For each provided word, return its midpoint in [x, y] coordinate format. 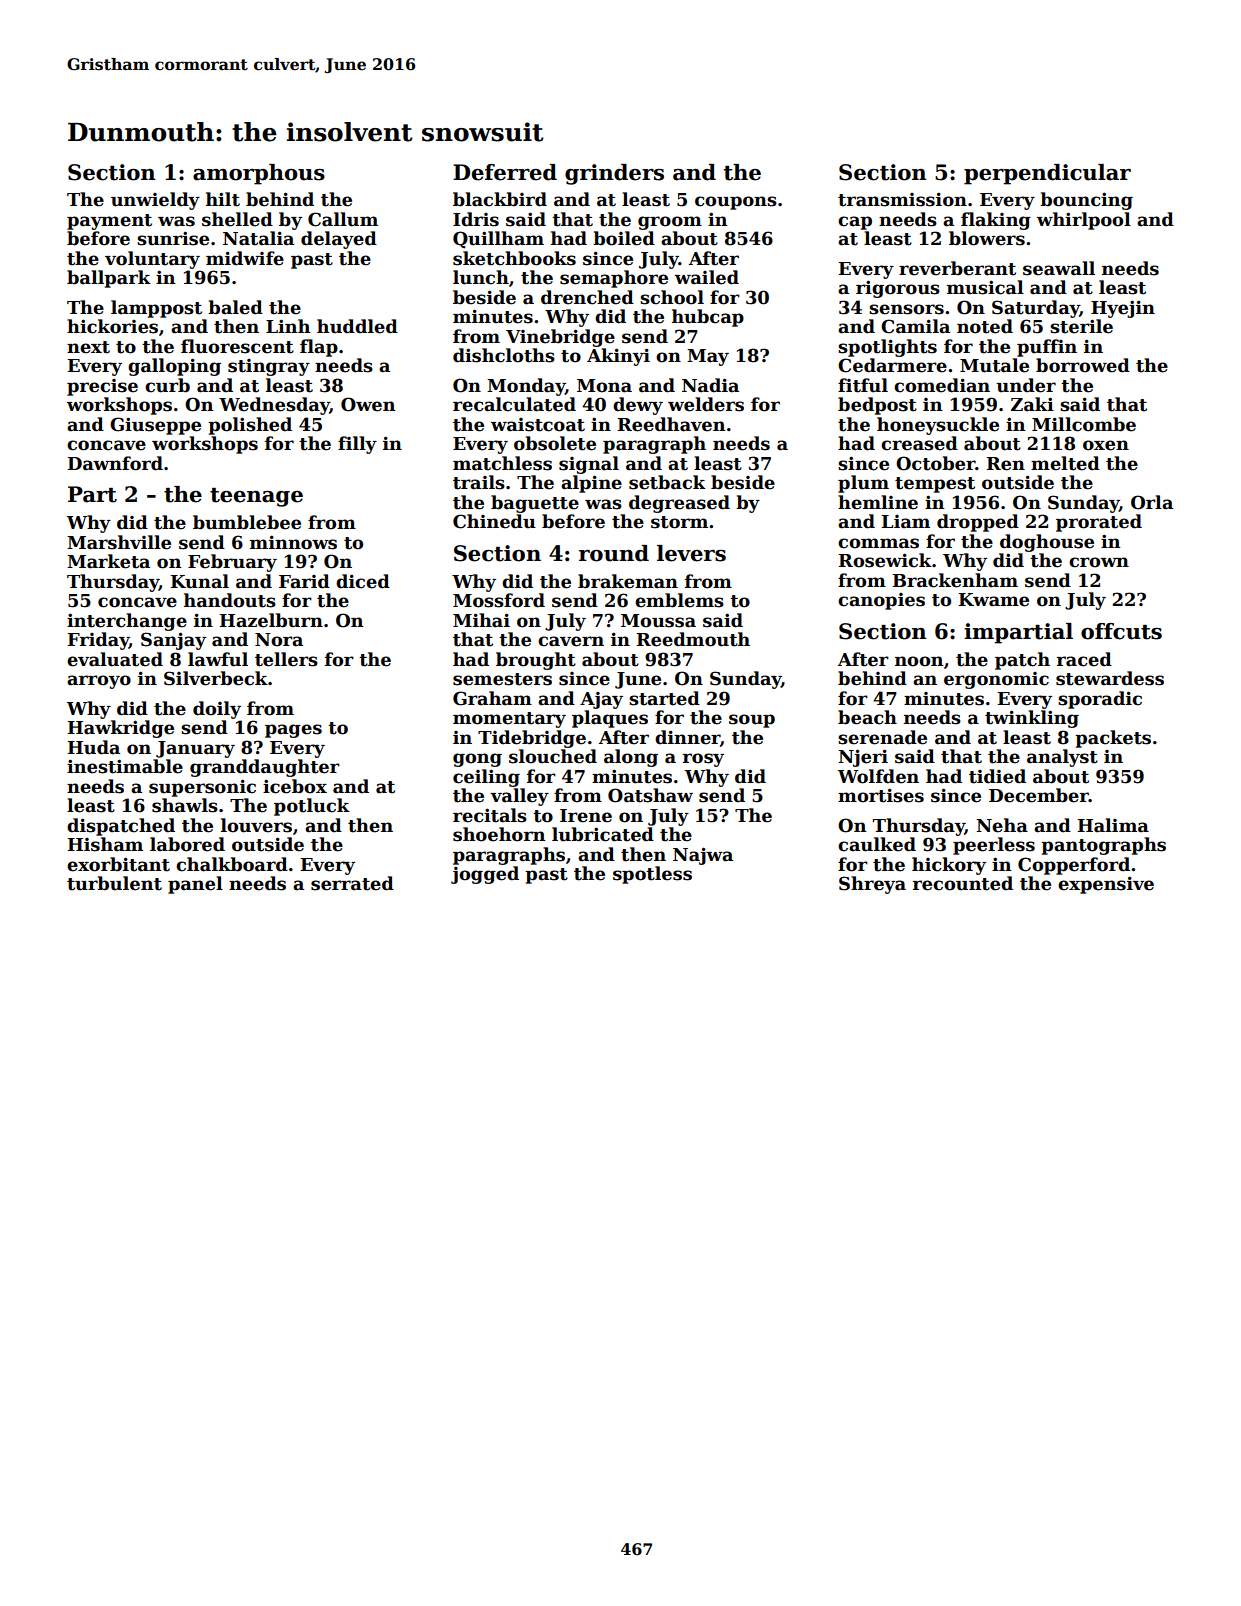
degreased [679, 504]
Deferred [505, 172]
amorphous [259, 174]
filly [357, 445]
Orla [1152, 502]
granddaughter [265, 768]
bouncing [1086, 201]
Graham [492, 698]
